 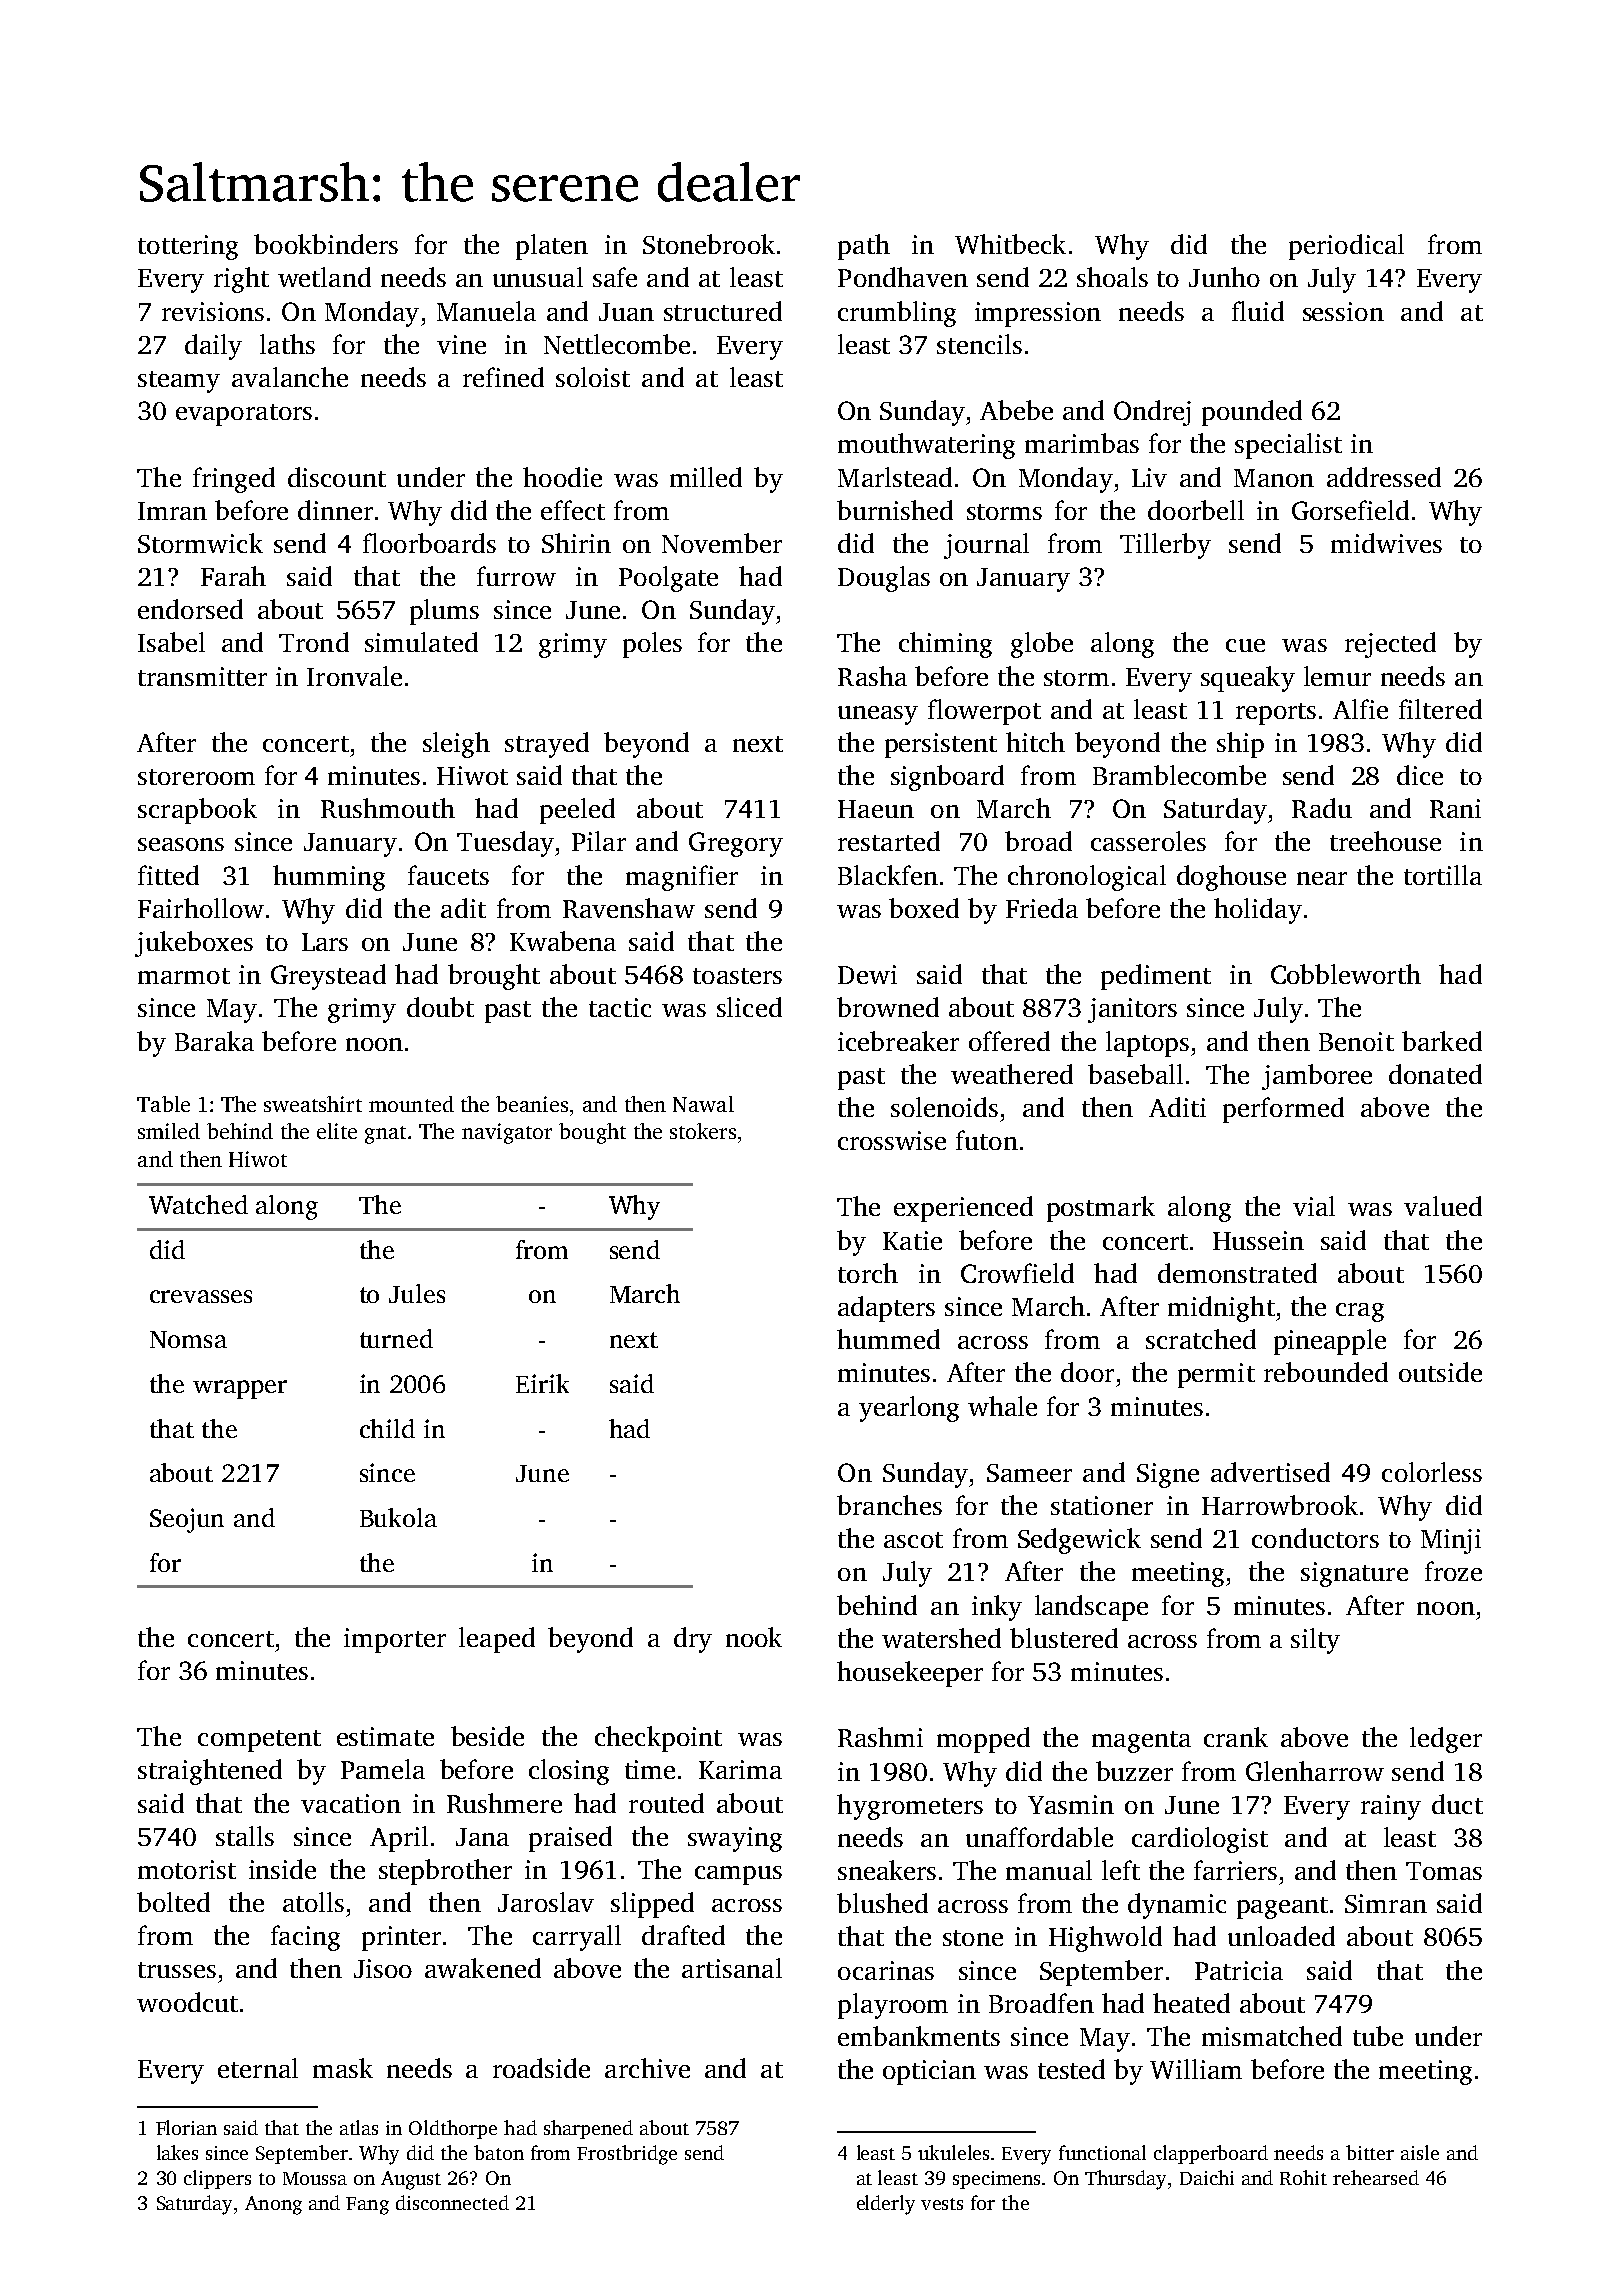 What do you see at coordinates (1280, 1505) in the screenshot?
I see `Harrowbrook` at bounding box center [1280, 1505].
